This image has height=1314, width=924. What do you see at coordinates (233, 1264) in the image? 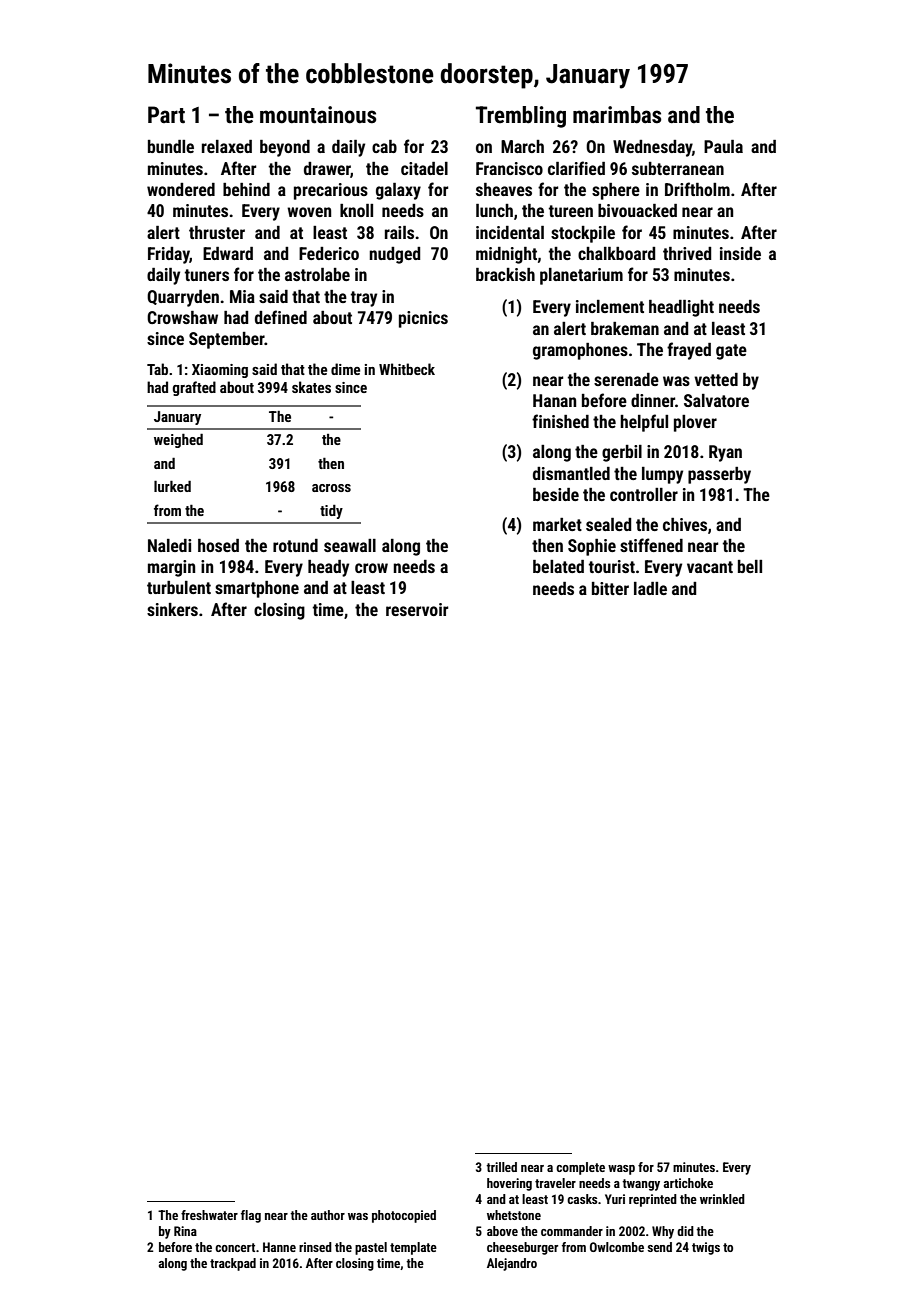
I see `trackpad` at bounding box center [233, 1264].
